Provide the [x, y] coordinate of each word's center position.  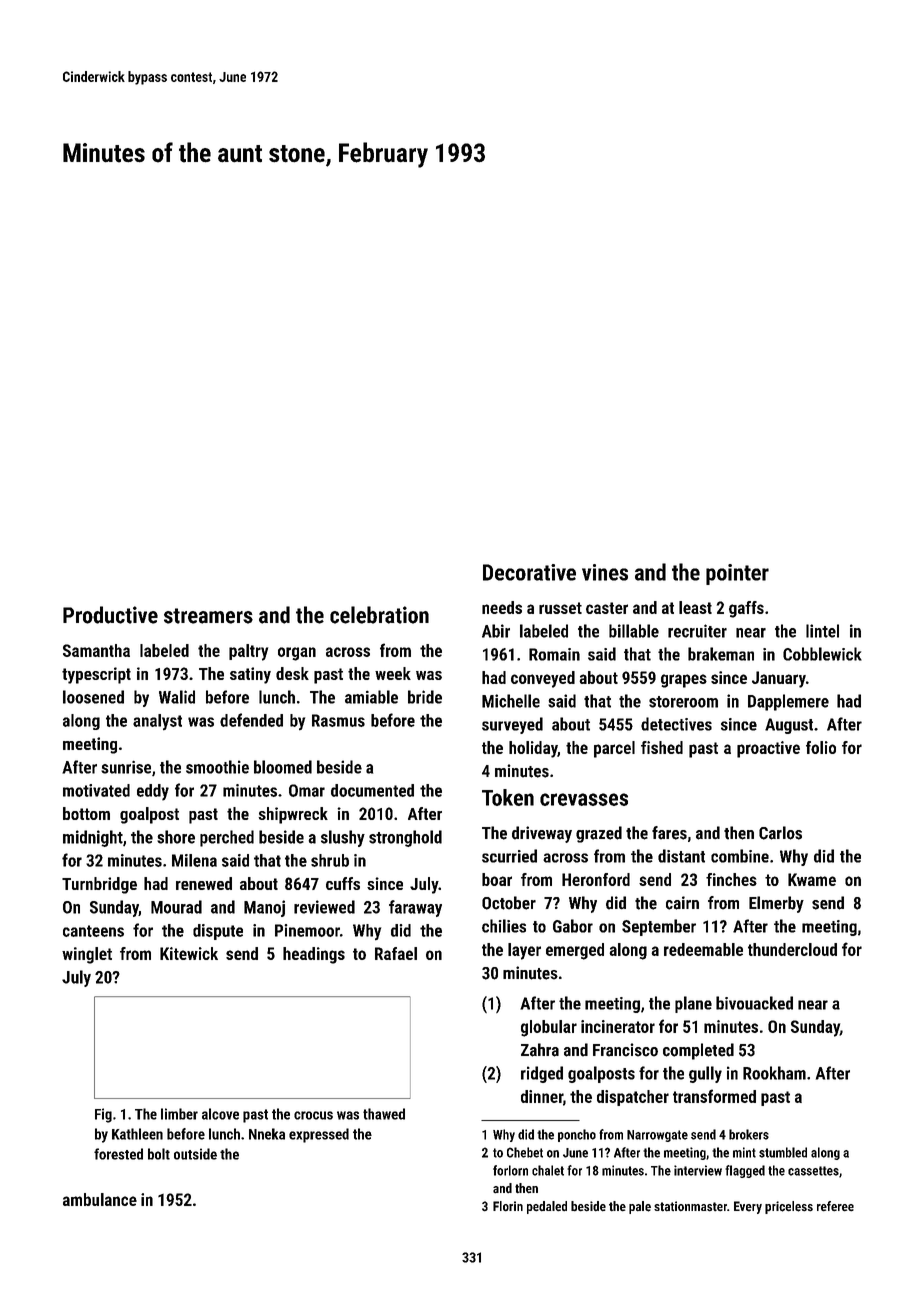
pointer [737, 574]
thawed [384, 1114]
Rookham [774, 1073]
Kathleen [137, 1134]
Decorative [529, 572]
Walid [177, 697]
